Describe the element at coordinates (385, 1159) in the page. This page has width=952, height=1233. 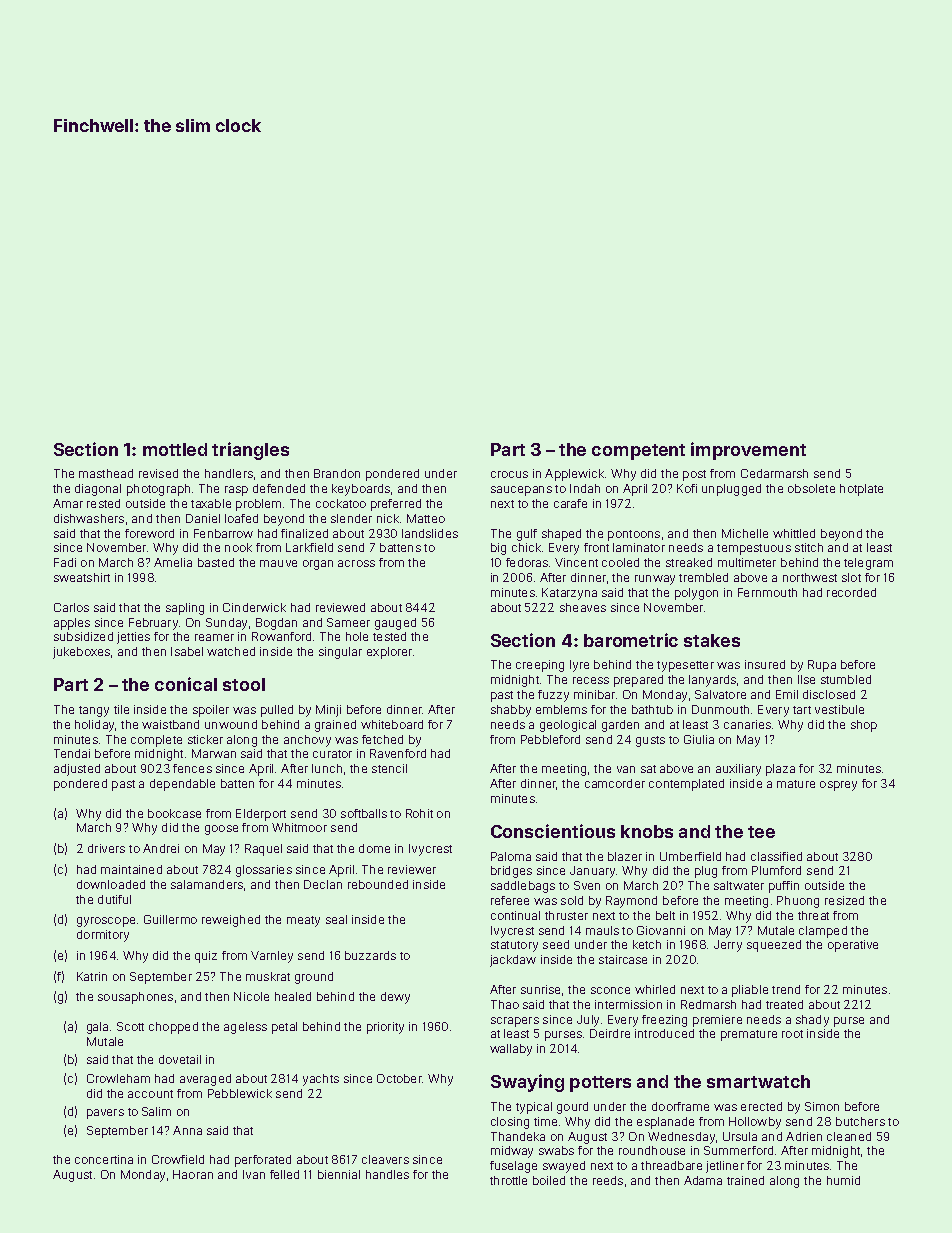
I see `cleavers` at that location.
